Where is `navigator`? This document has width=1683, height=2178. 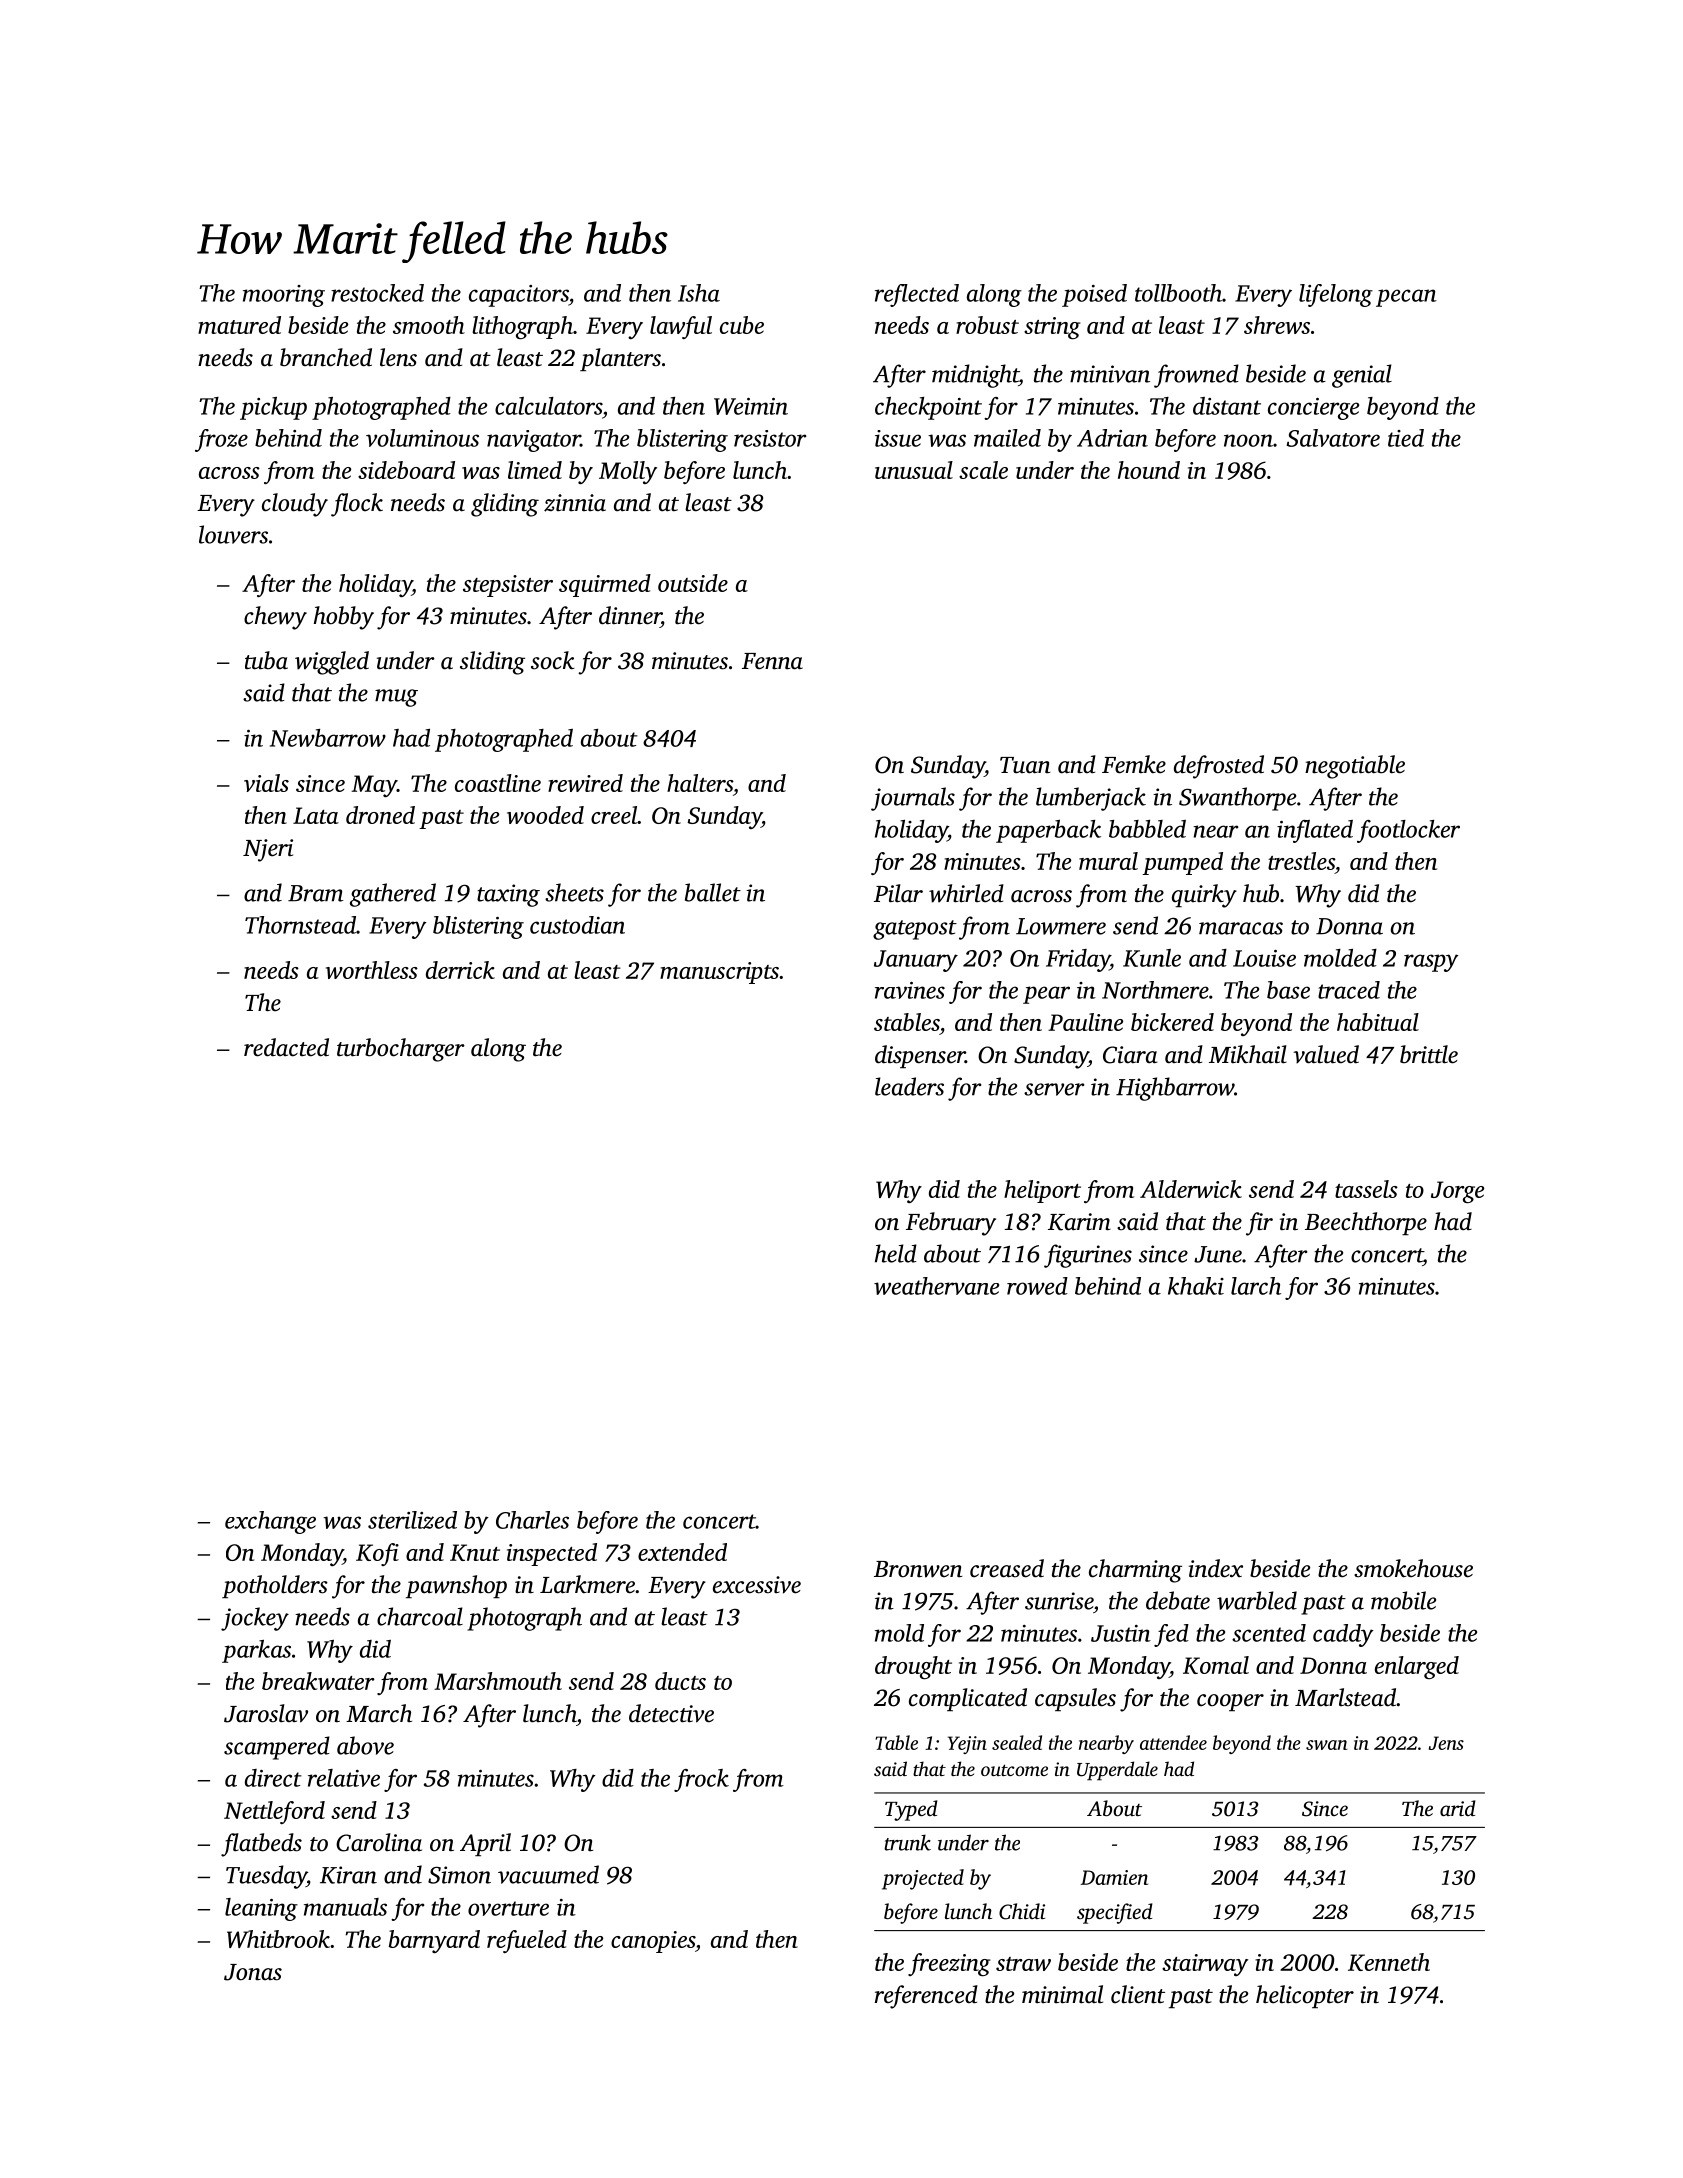
navigator is located at coordinates (533, 441).
